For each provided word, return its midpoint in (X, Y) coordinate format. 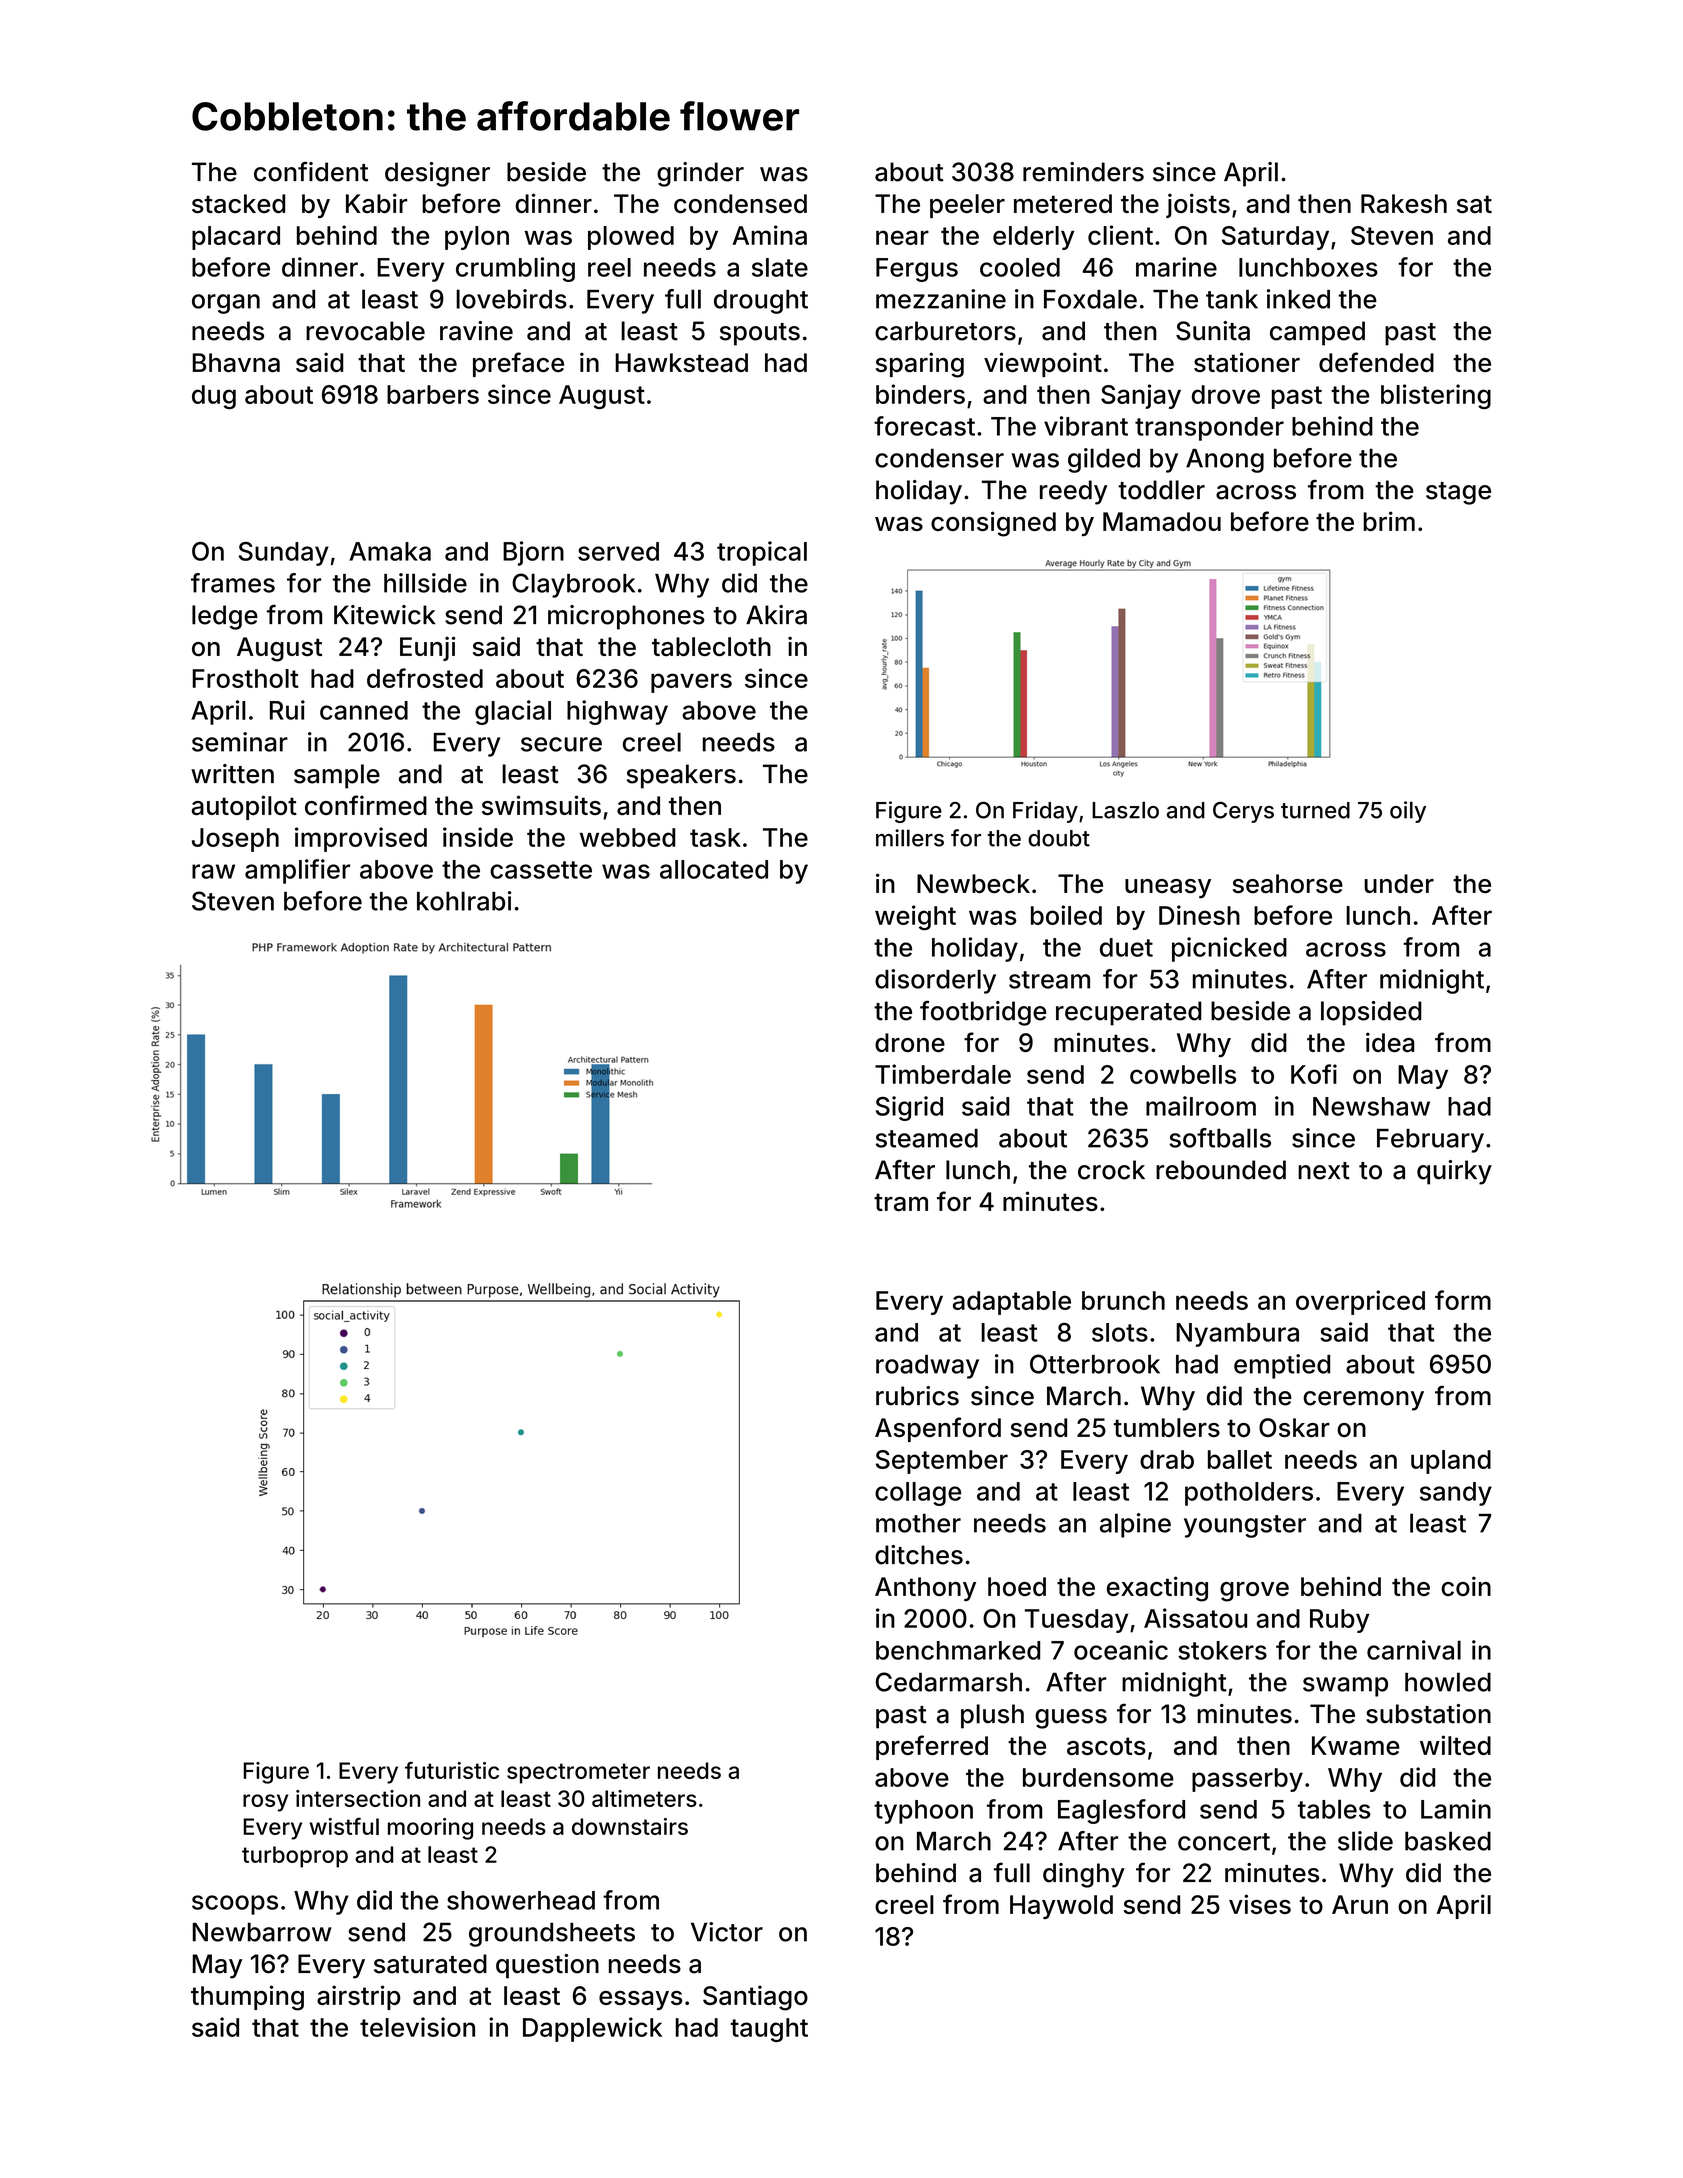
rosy (265, 1803)
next (1324, 1171)
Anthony (925, 1589)
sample (337, 776)
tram (901, 1202)
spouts (760, 334)
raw (213, 871)
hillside (425, 583)
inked (1298, 299)
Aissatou (1195, 1618)
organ (226, 304)
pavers (691, 683)
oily (1408, 812)
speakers (681, 776)
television (417, 2027)
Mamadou (1162, 521)
